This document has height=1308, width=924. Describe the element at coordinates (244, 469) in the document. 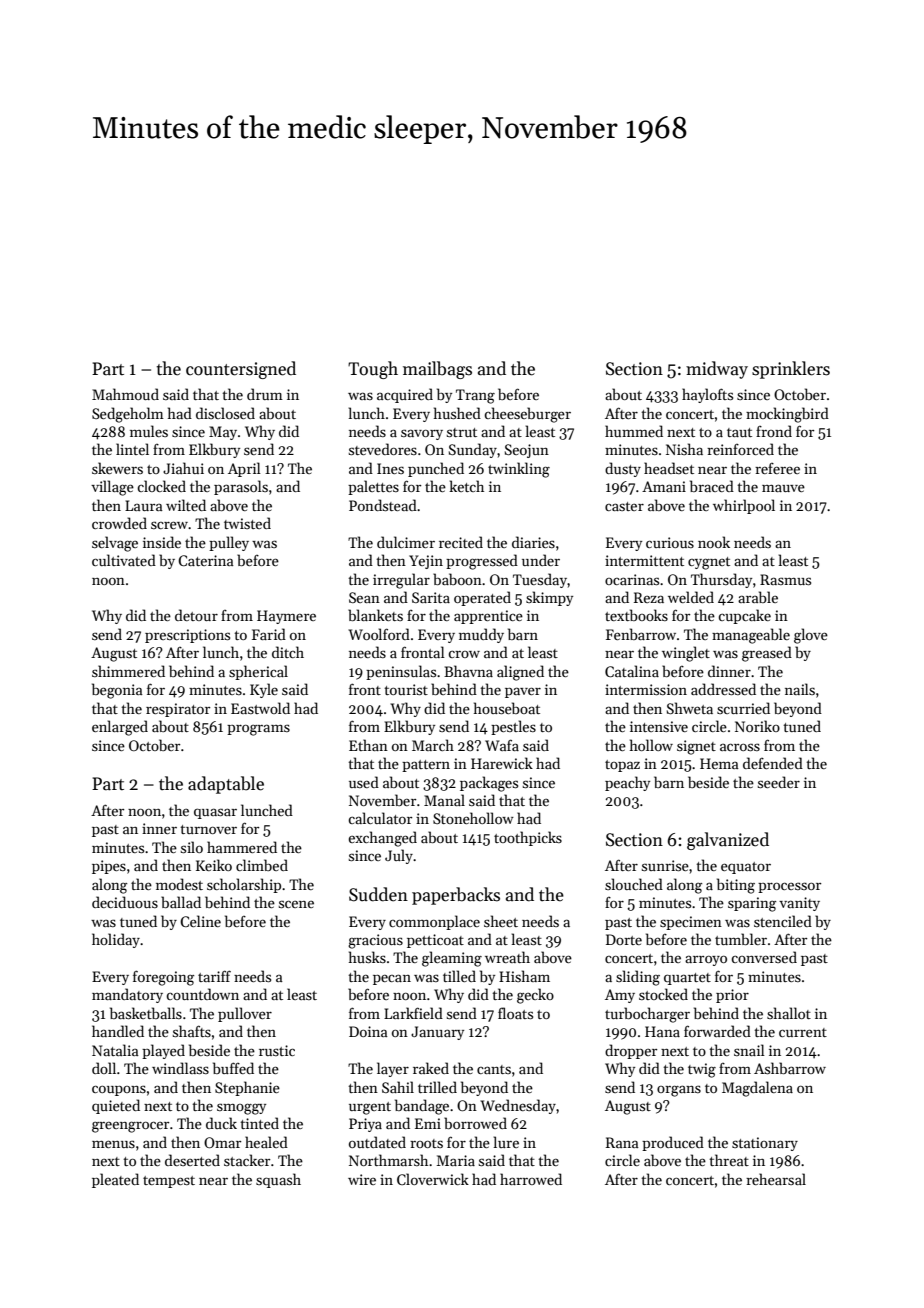

I see `April` at that location.
